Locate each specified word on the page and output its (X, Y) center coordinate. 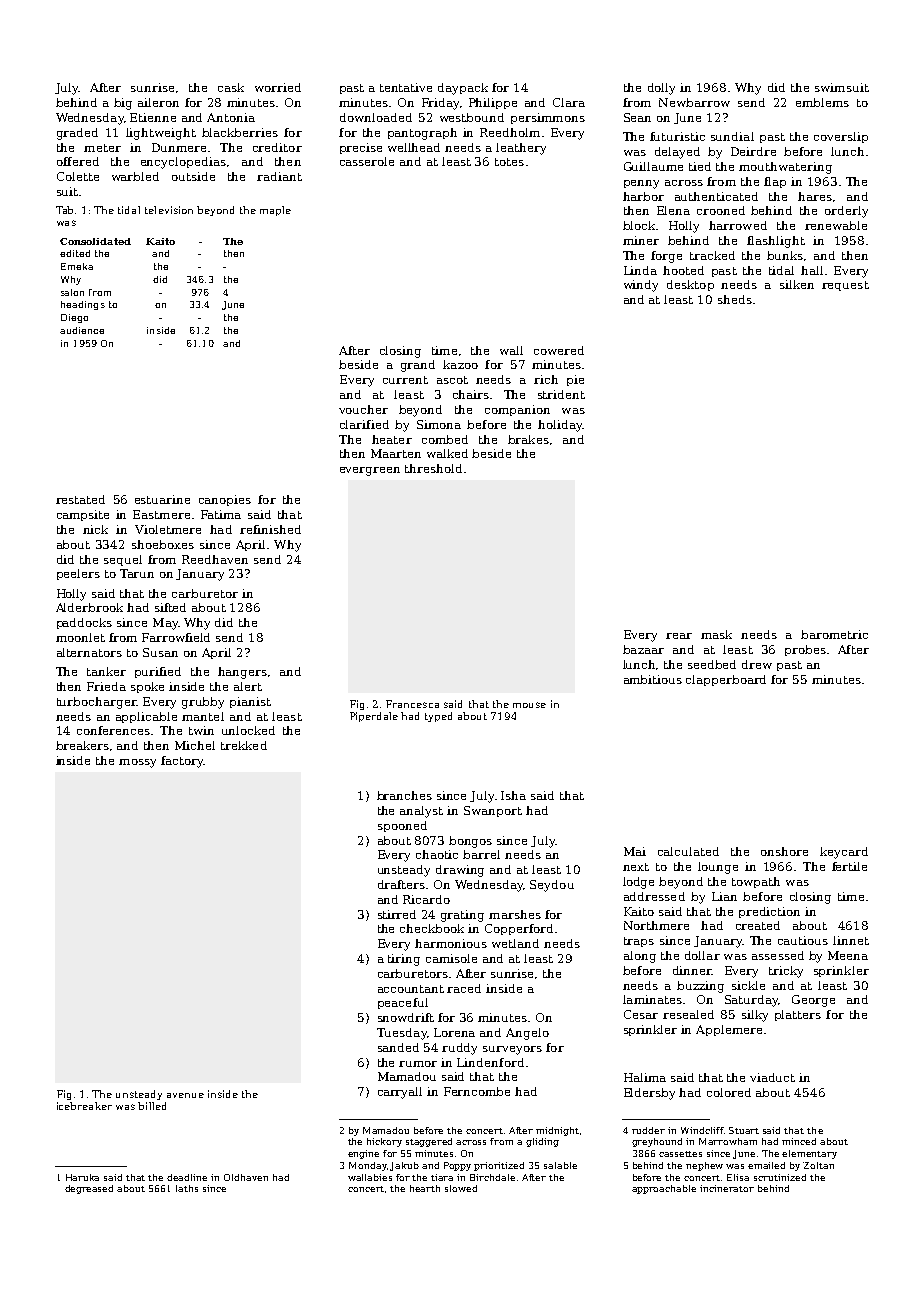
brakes (528, 439)
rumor (418, 1064)
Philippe (493, 103)
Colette (78, 176)
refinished (270, 529)
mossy (137, 763)
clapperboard (726, 680)
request (845, 286)
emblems (822, 102)
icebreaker (84, 1106)
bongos (470, 842)
